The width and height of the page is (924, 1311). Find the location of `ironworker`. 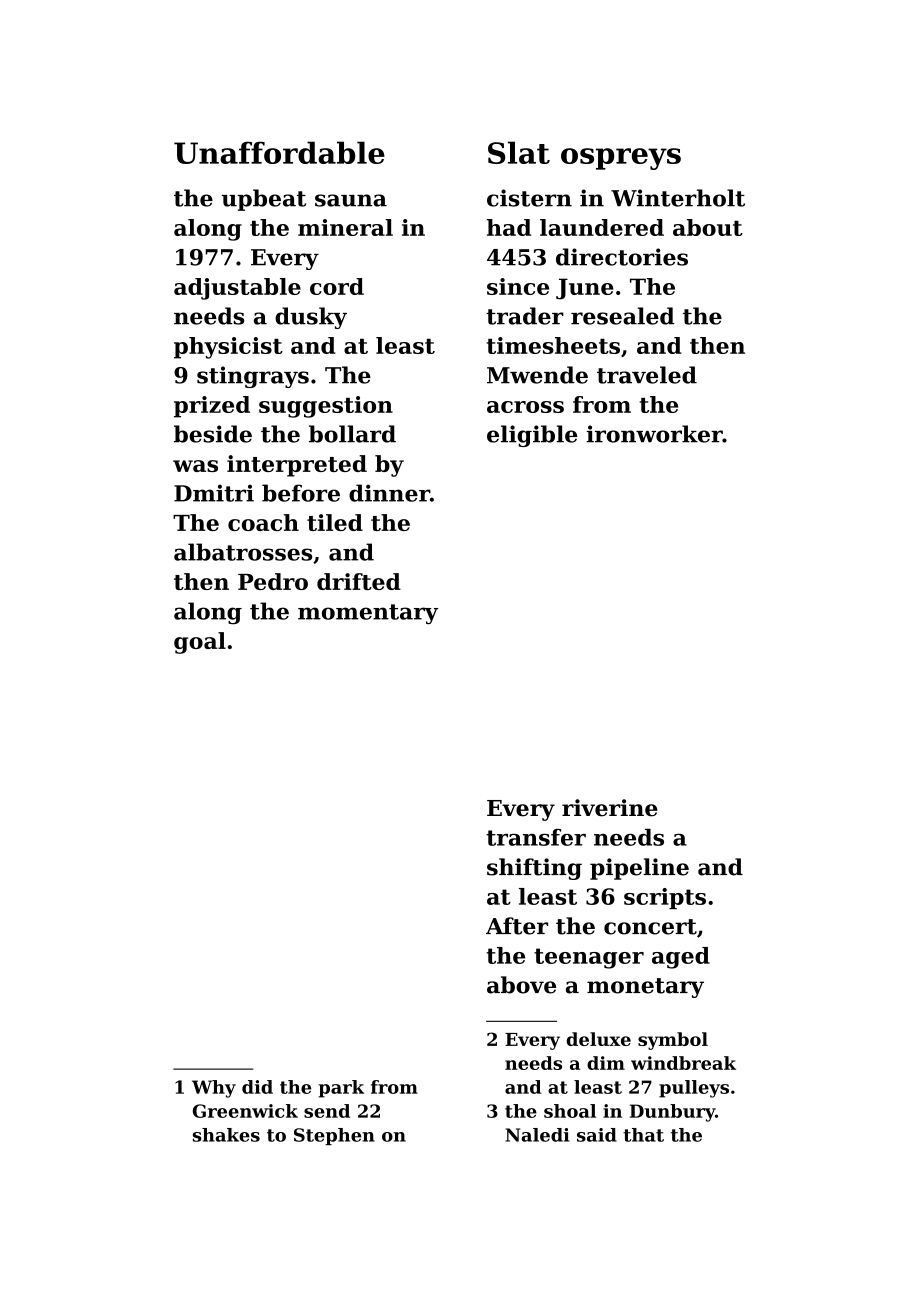

ironworker is located at coordinates (654, 434).
